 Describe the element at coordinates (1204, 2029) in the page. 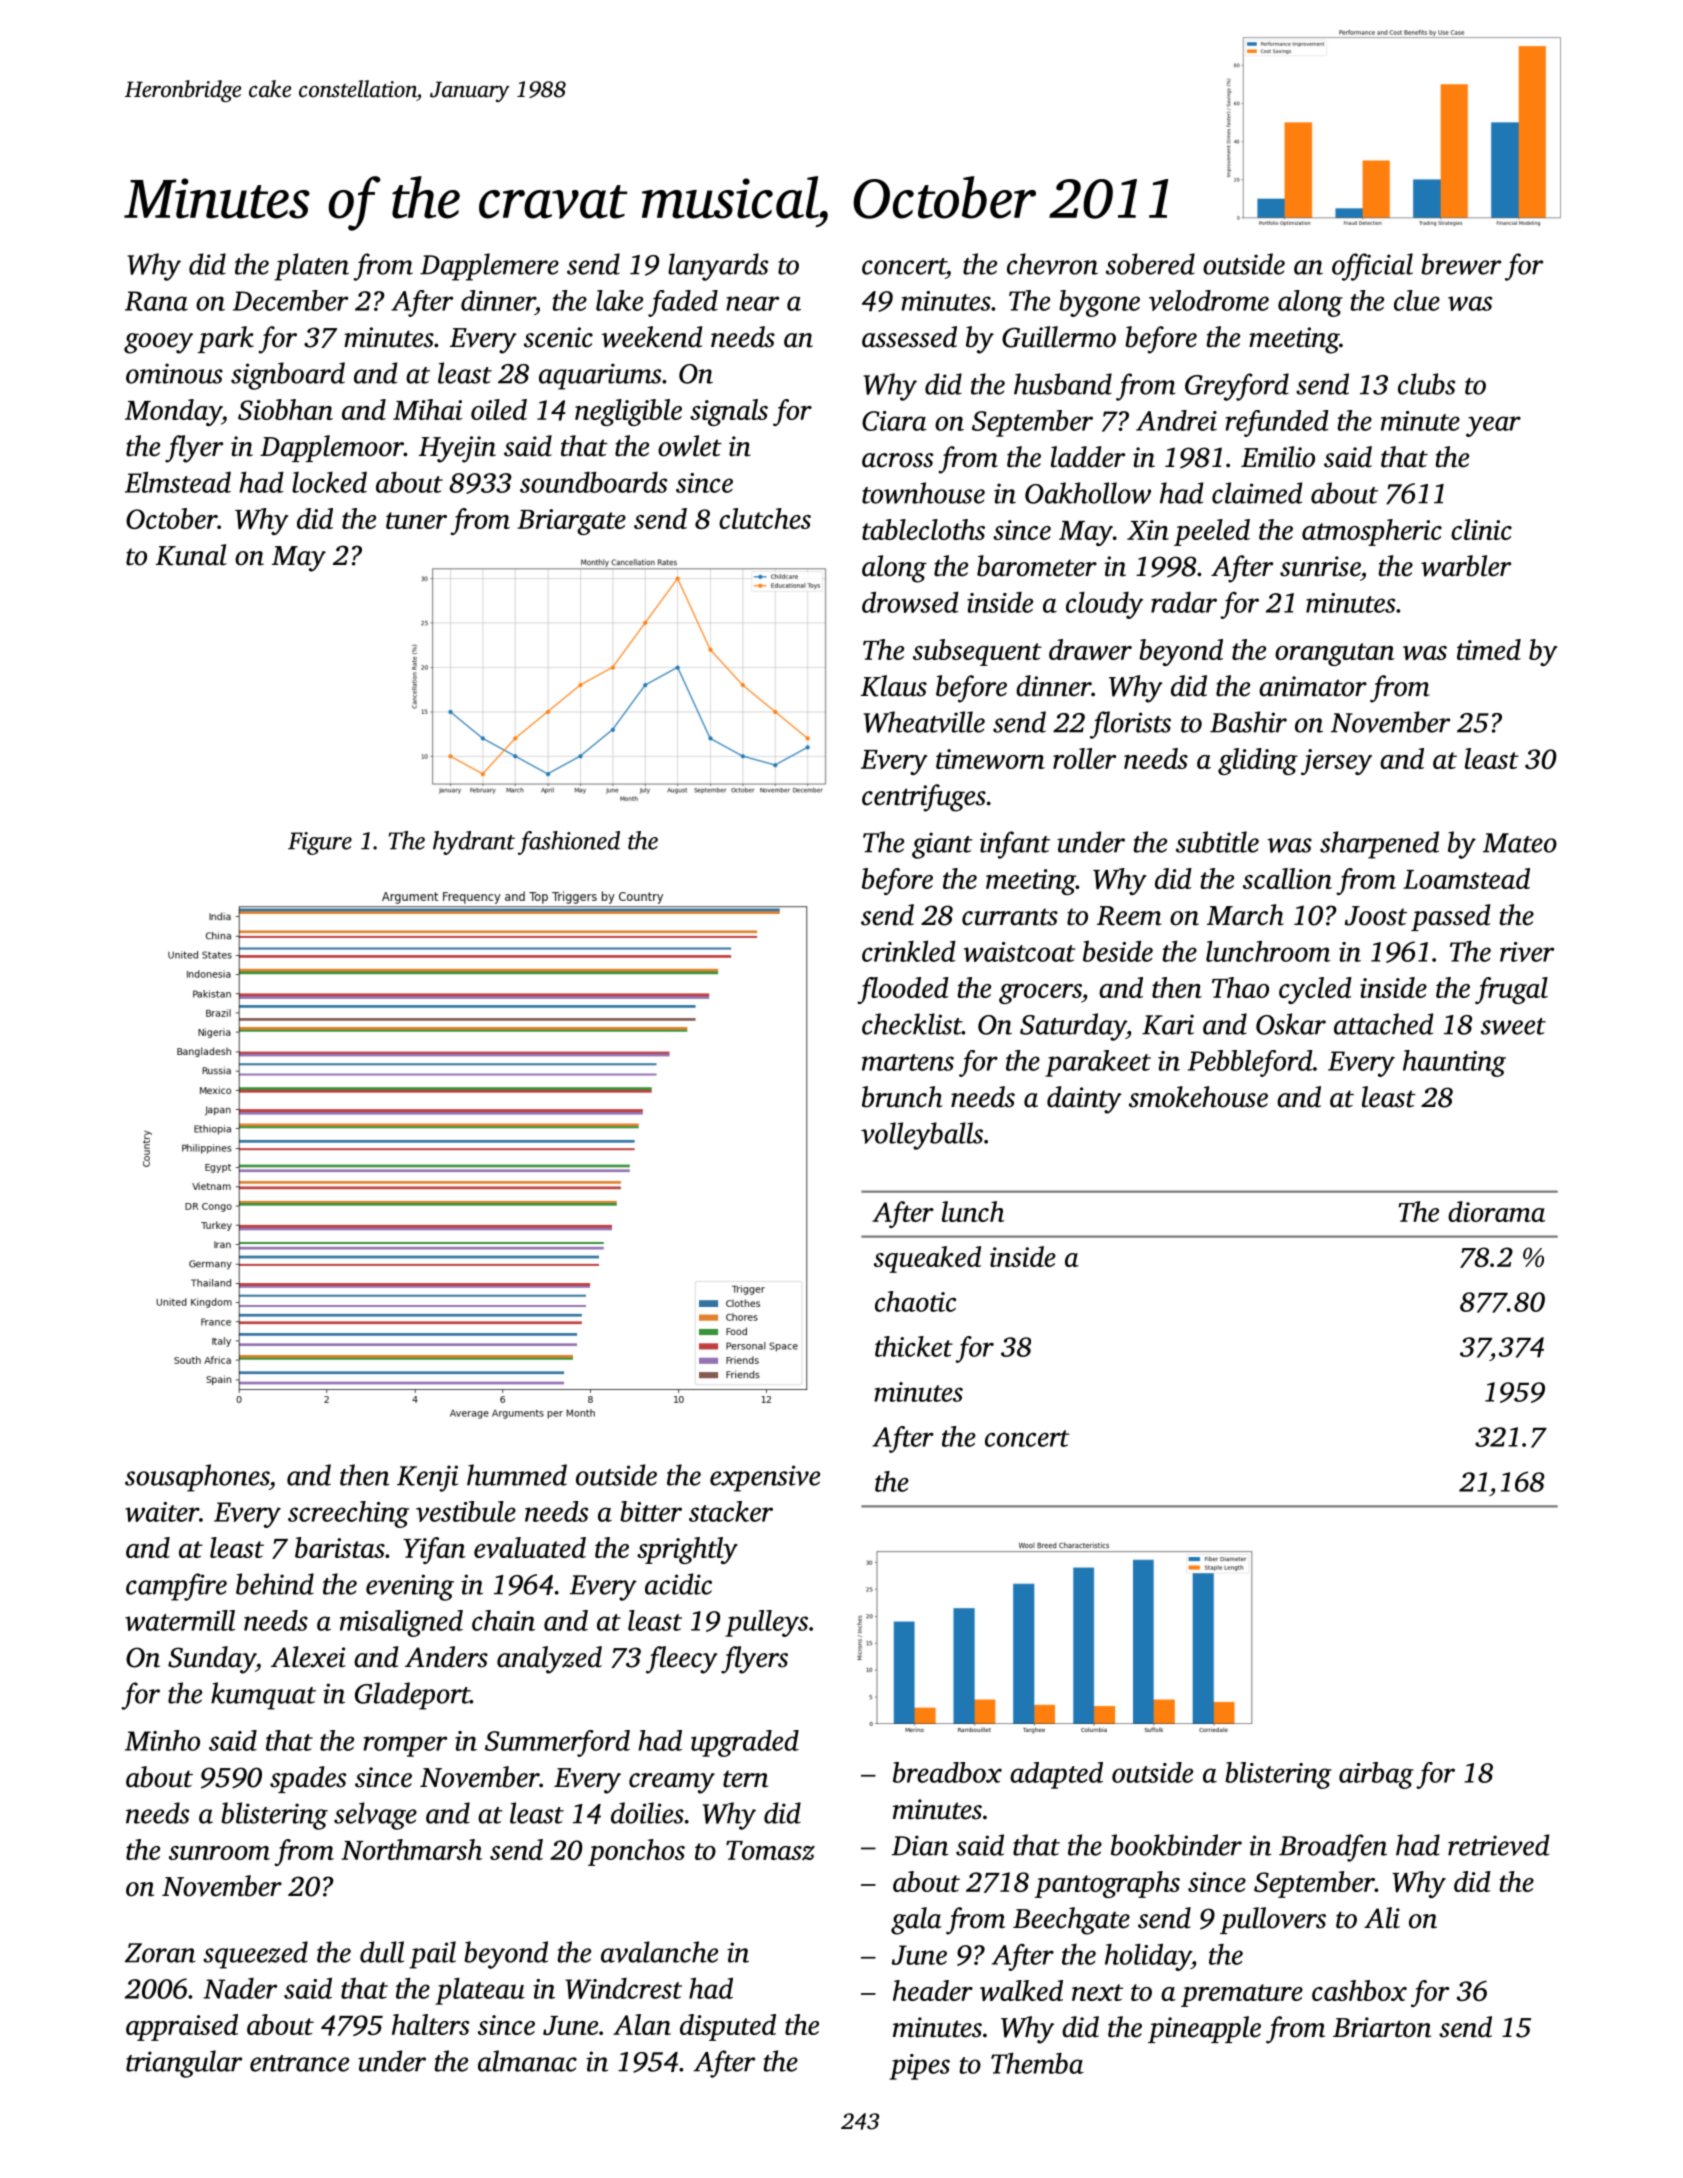

I see `pineapple` at that location.
